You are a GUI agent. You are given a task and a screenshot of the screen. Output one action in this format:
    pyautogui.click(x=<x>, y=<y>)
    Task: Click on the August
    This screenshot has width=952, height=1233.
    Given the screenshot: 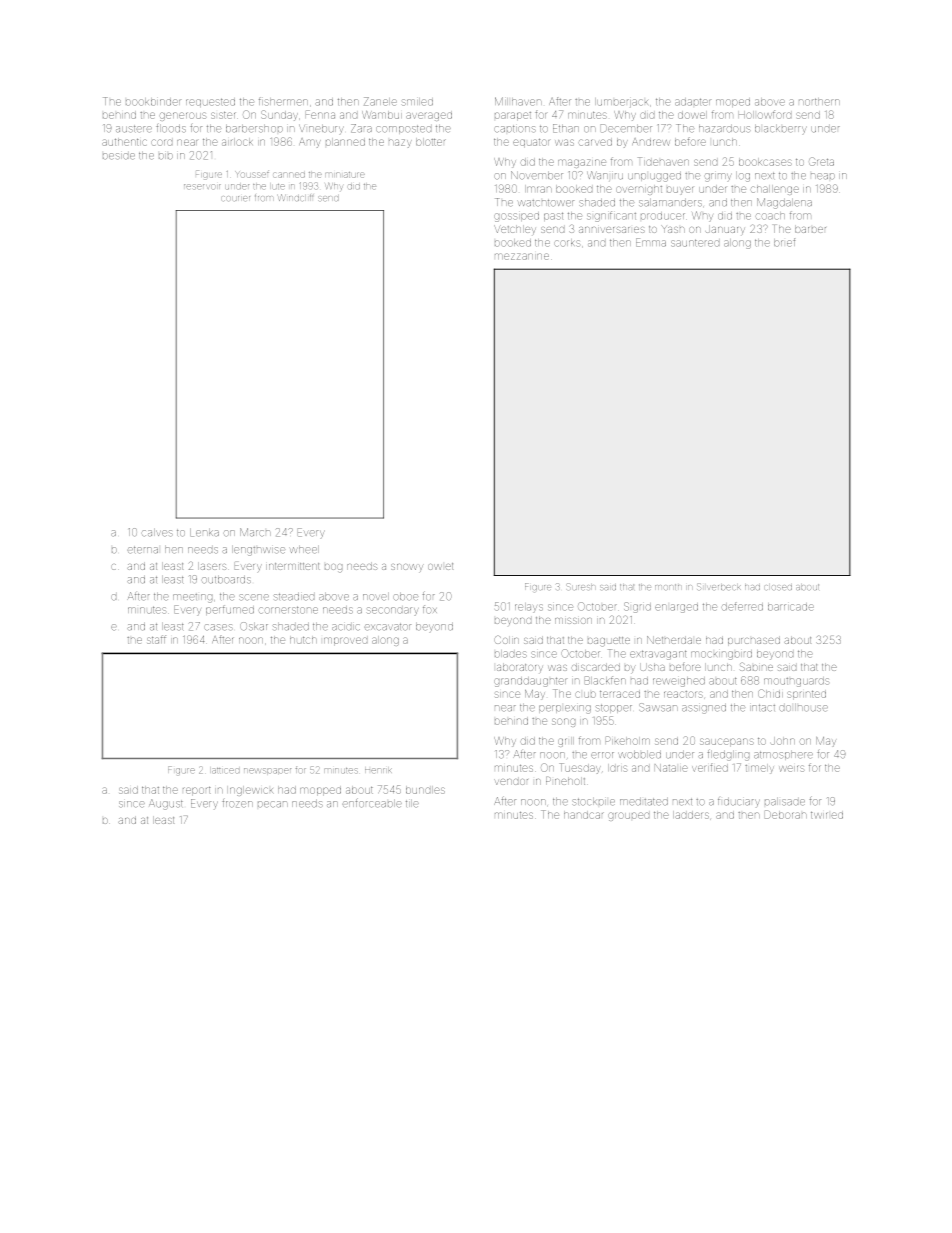 What is the action you would take?
    pyautogui.click(x=166, y=804)
